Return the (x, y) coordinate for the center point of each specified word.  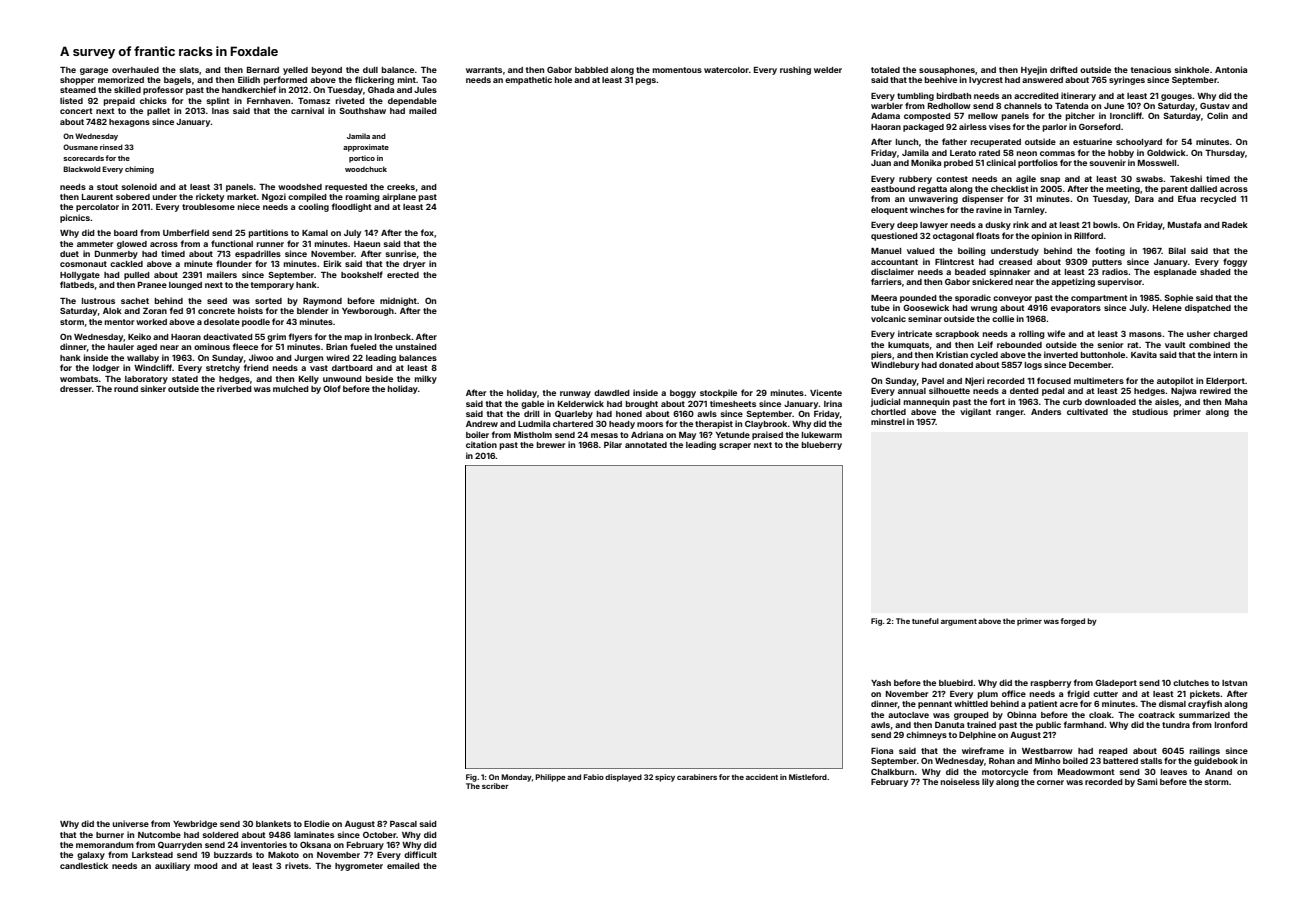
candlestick (84, 865)
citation (481, 444)
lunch (907, 142)
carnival (307, 110)
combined (1209, 344)
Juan (881, 163)
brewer (551, 445)
